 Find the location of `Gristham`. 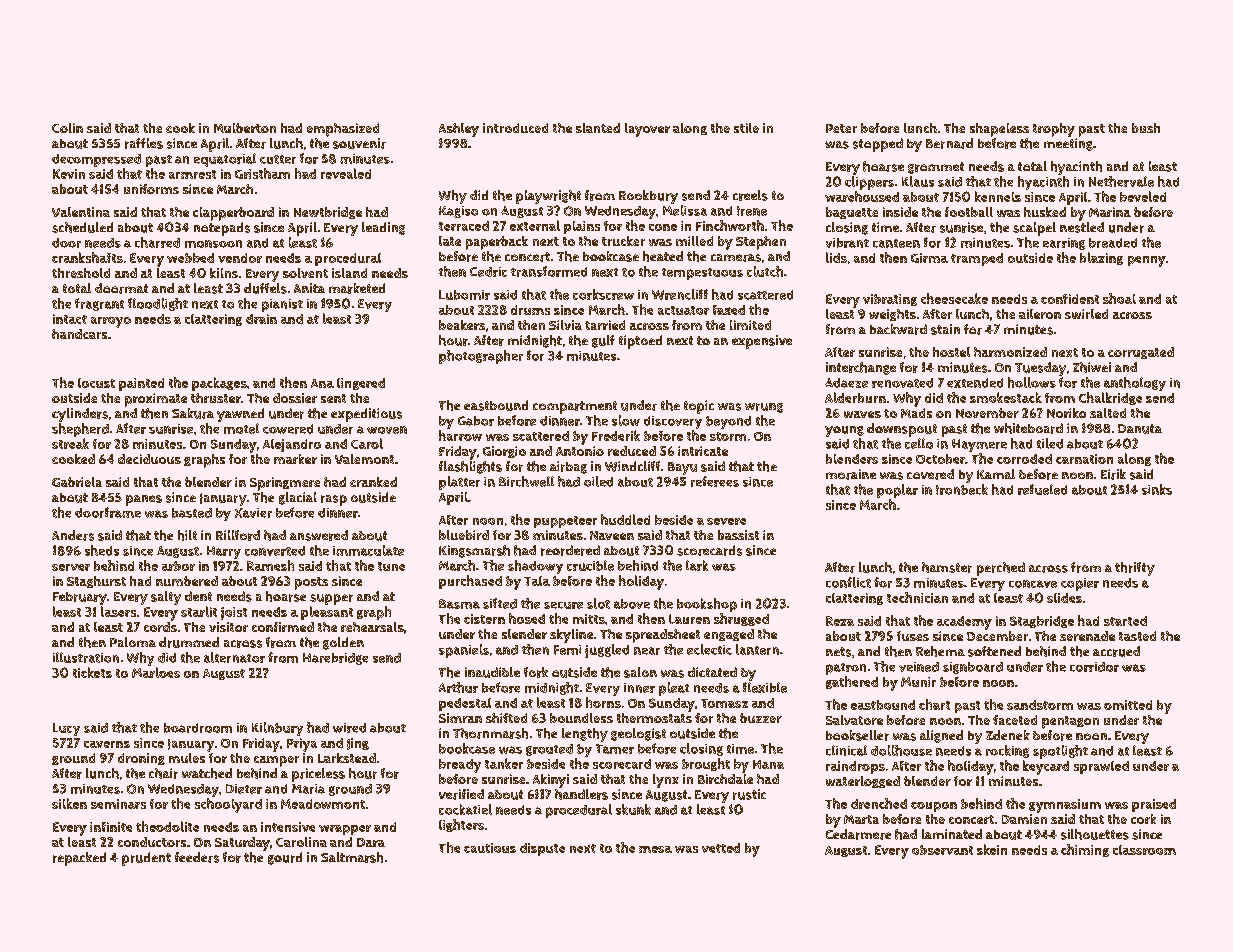

Gristham is located at coordinates (262, 173).
